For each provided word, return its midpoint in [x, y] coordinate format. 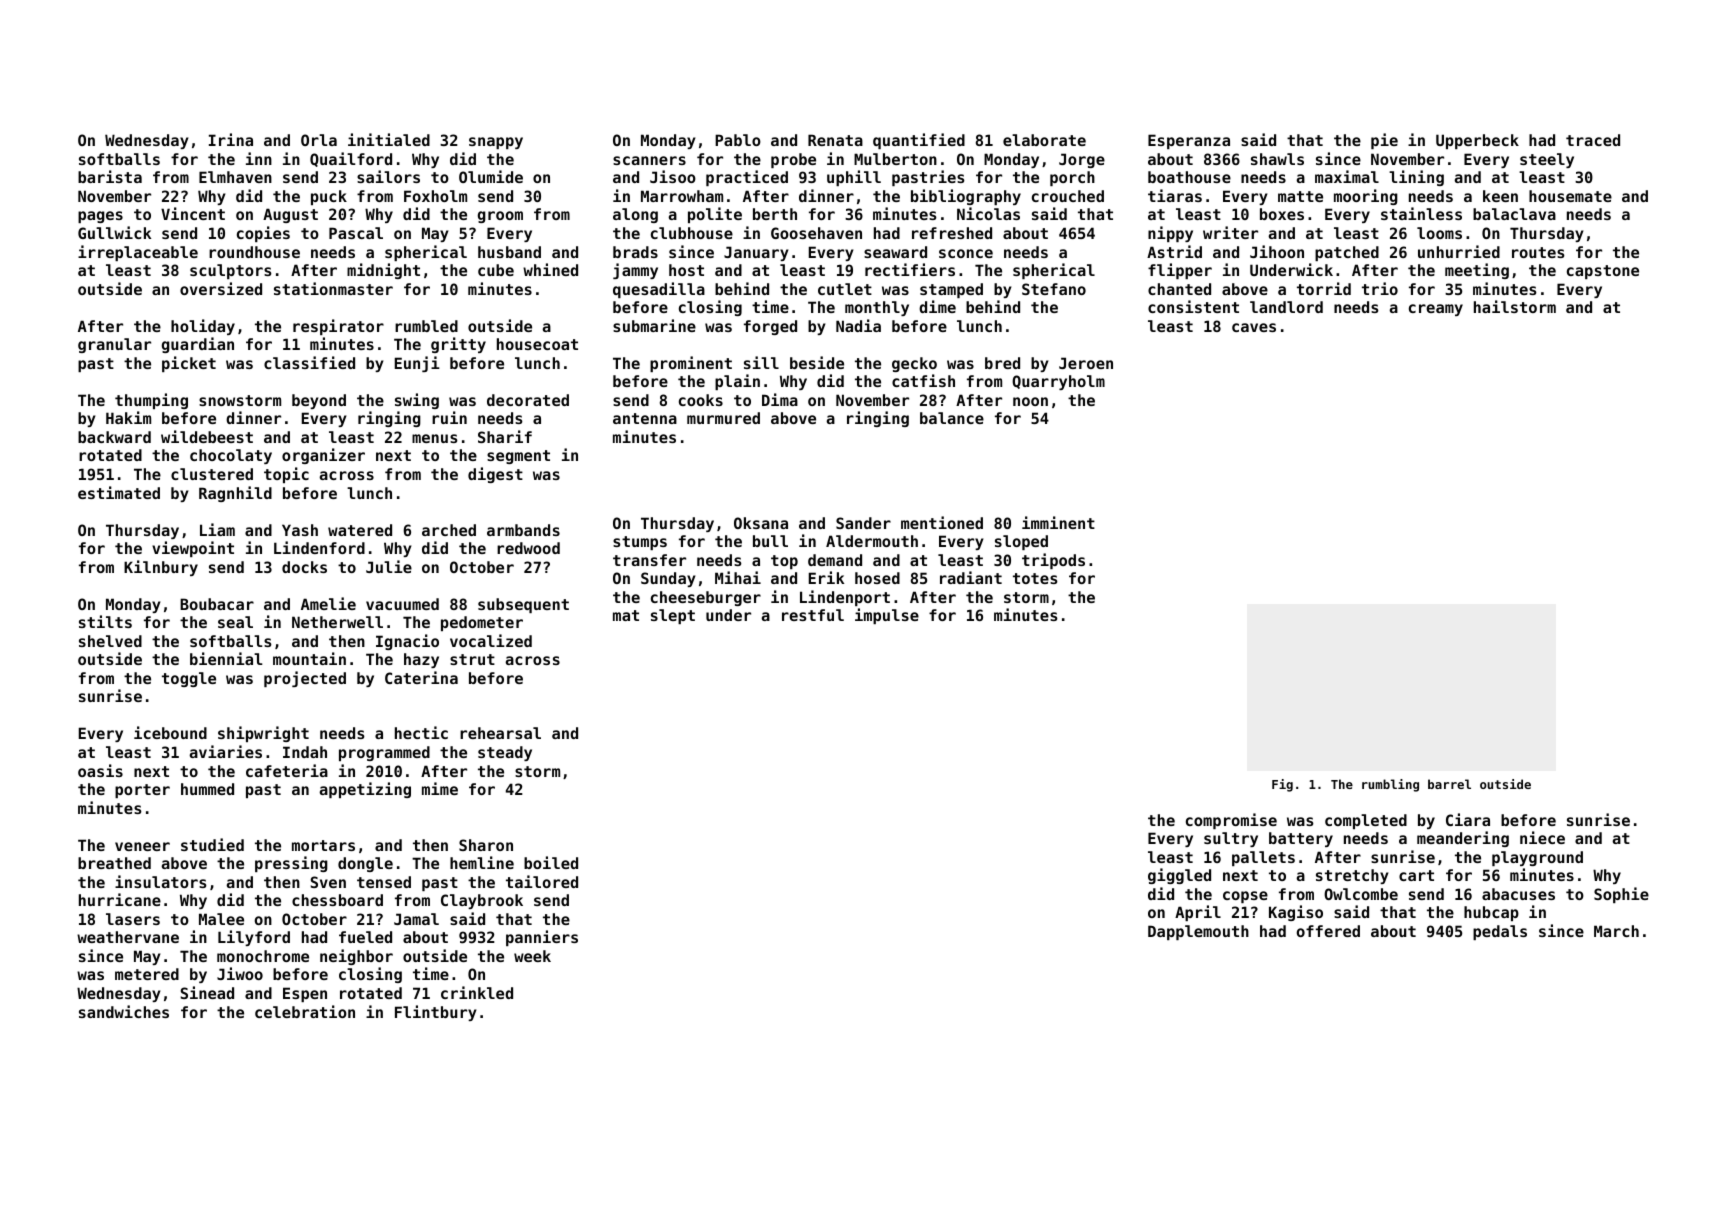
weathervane [128, 937]
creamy [1436, 310]
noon [1030, 401]
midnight [383, 271]
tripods [1053, 561]
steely [1547, 160]
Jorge [1082, 160]
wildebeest [207, 436]
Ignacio [407, 642]
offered [1328, 931]
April [1198, 913]
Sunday [668, 579]
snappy [496, 143]
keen [1500, 196]
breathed [114, 863]
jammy [635, 271]
